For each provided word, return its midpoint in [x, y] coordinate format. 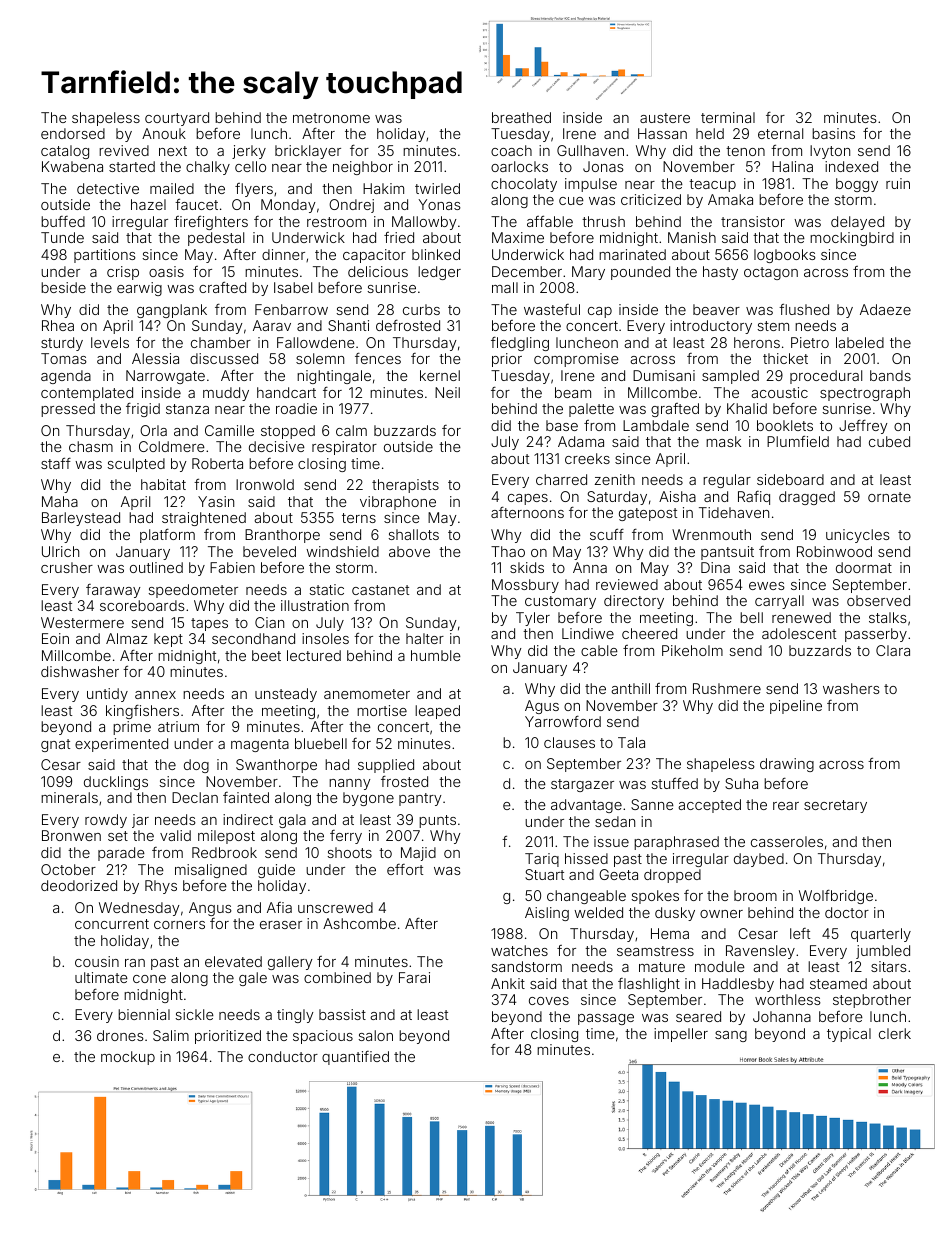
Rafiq [754, 498]
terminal [728, 117]
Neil [447, 392]
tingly [295, 1016]
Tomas [64, 358]
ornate [889, 497]
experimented [121, 745]
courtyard [177, 119]
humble [436, 655]
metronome [331, 118]
